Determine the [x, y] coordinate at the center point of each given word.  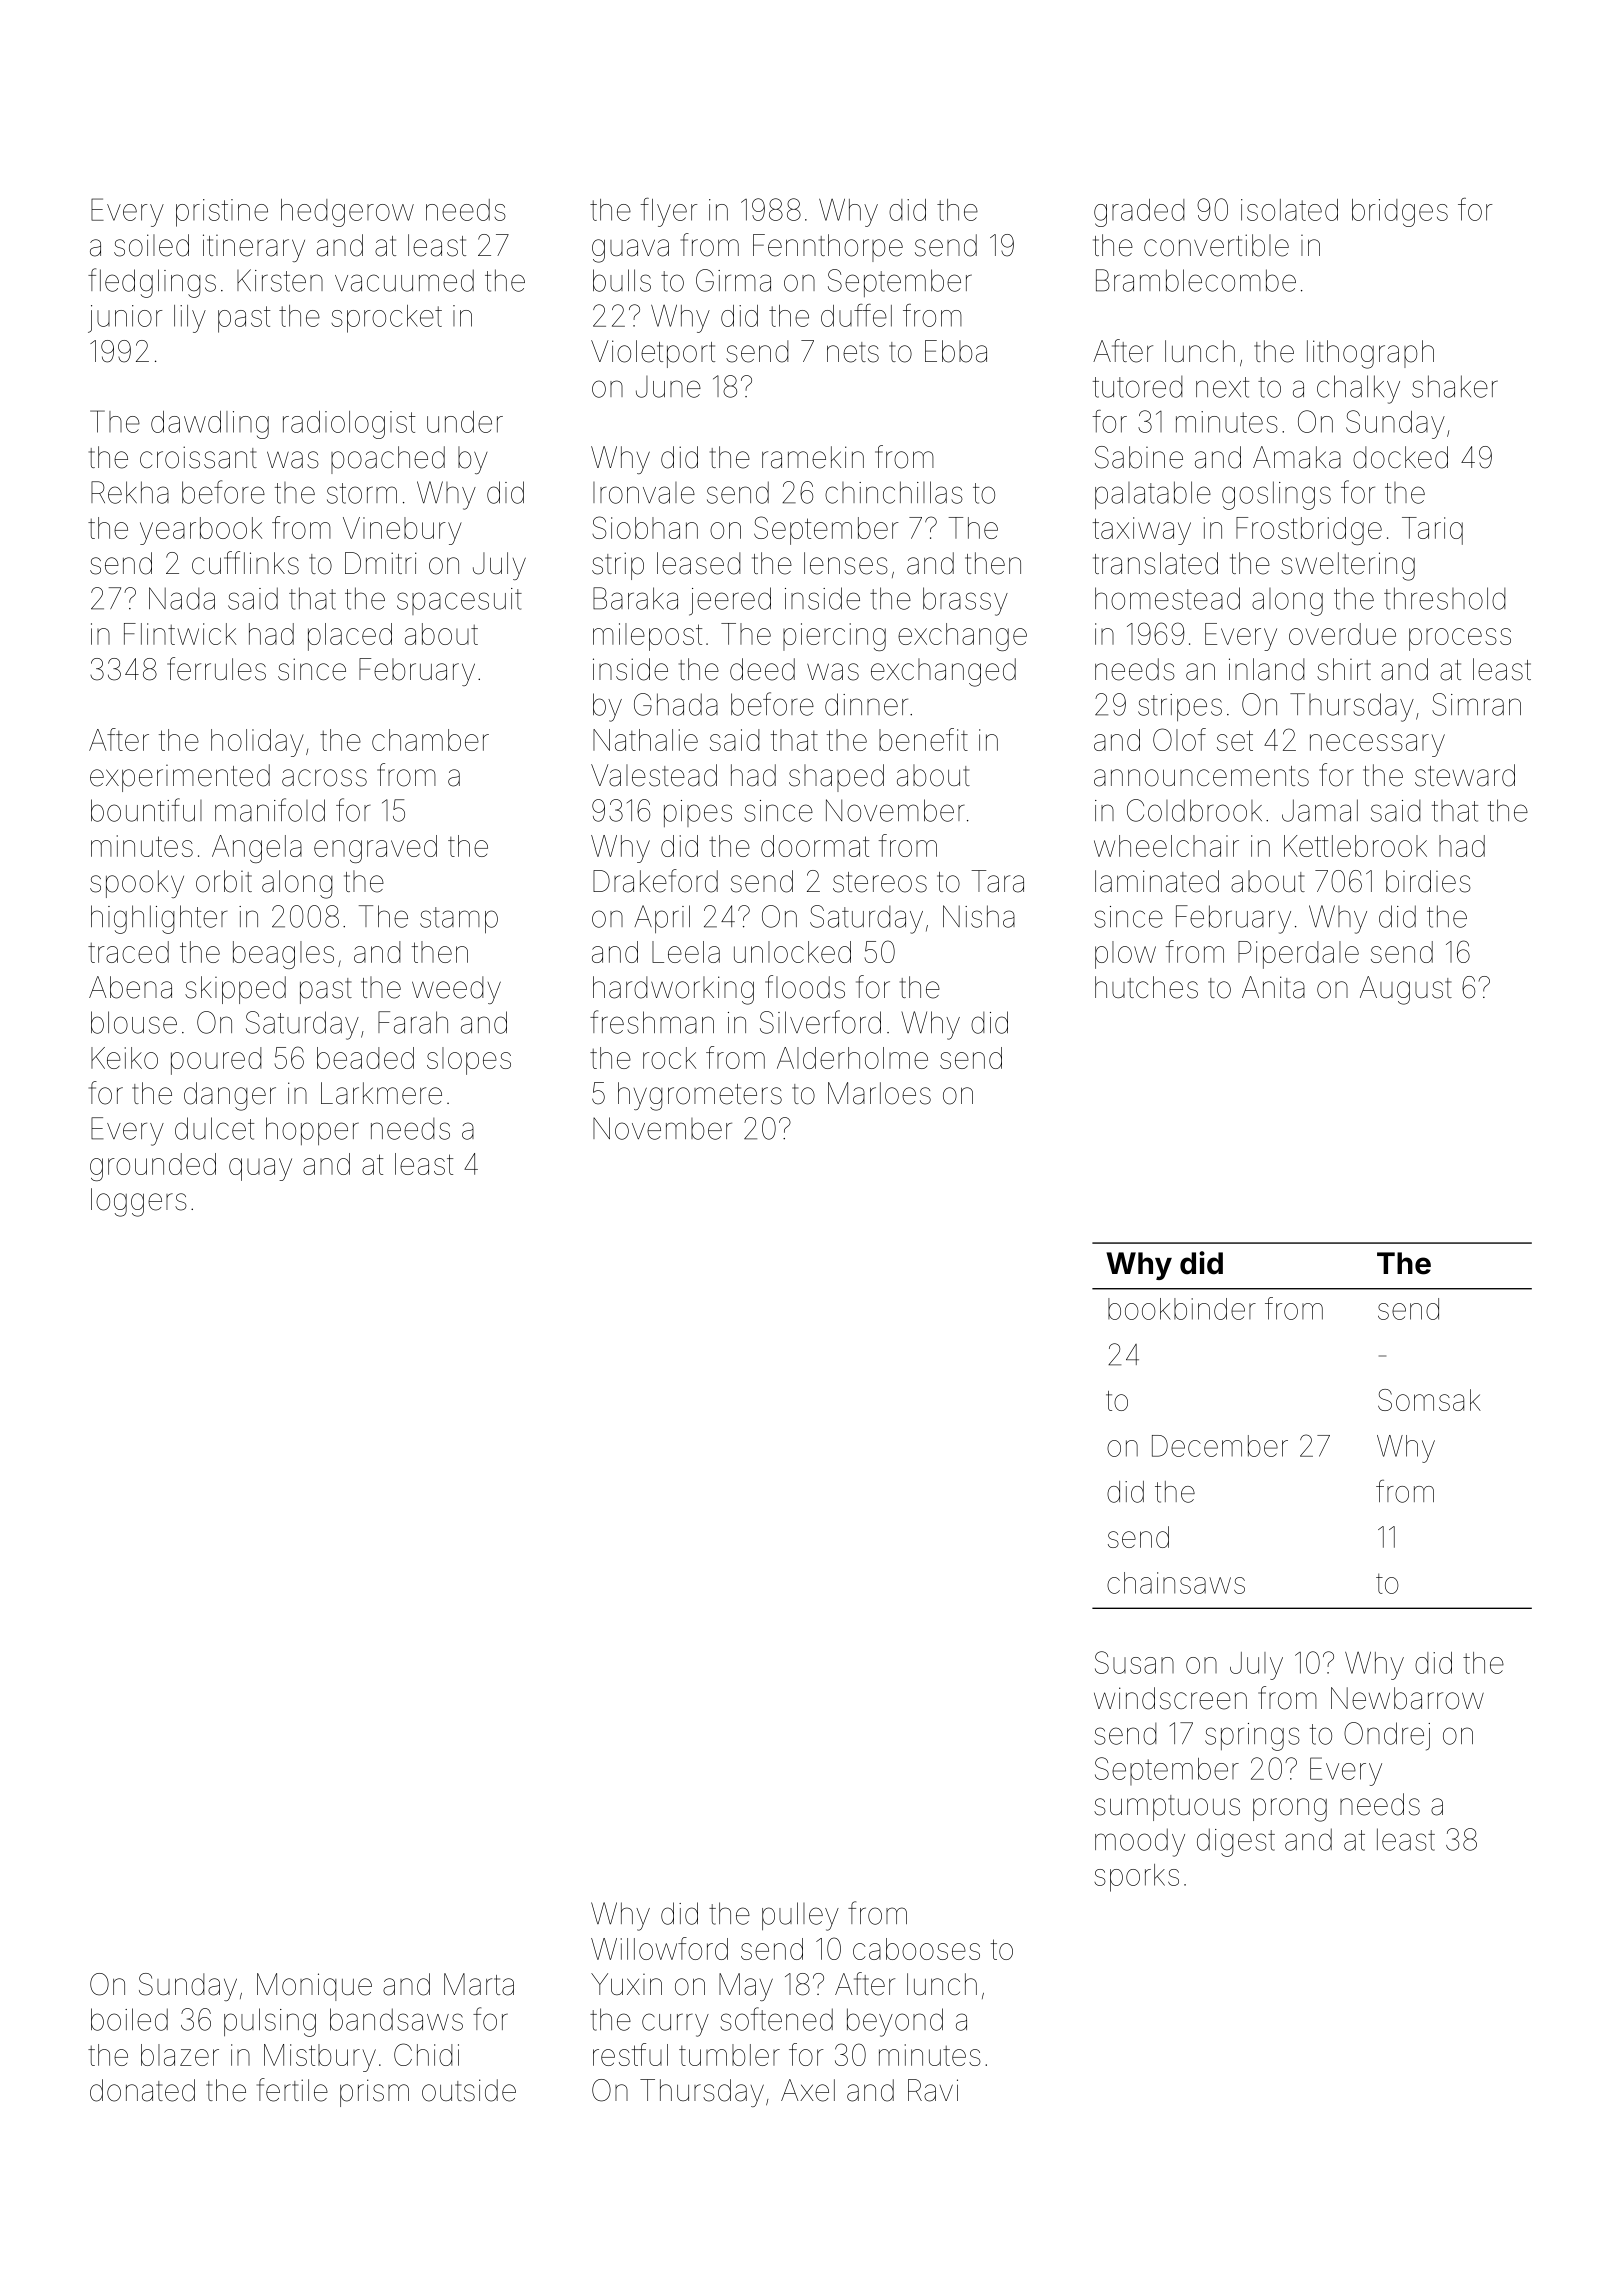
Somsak [1429, 1400]
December [1220, 1446]
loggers [139, 1202]
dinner [866, 704]
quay [260, 1169]
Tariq [1432, 531]
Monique [314, 1987]
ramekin [813, 457]
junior [125, 319]
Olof [1179, 739]
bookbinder [1182, 1309]
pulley [800, 1916]
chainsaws [1176, 1583]
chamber [430, 740]
